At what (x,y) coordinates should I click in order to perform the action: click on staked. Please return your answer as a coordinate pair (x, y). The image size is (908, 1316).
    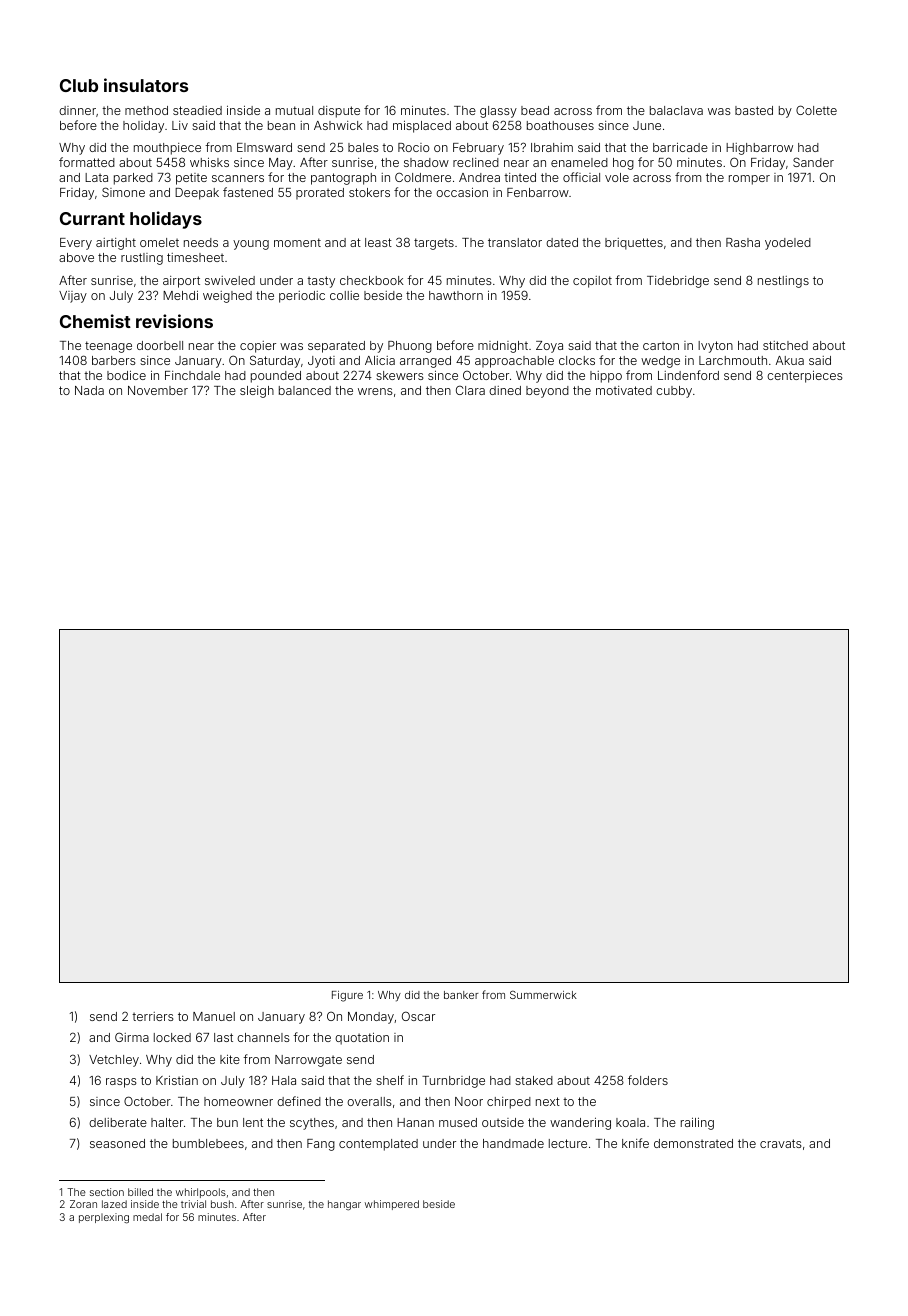
    Looking at the image, I should click on (534, 1080).
